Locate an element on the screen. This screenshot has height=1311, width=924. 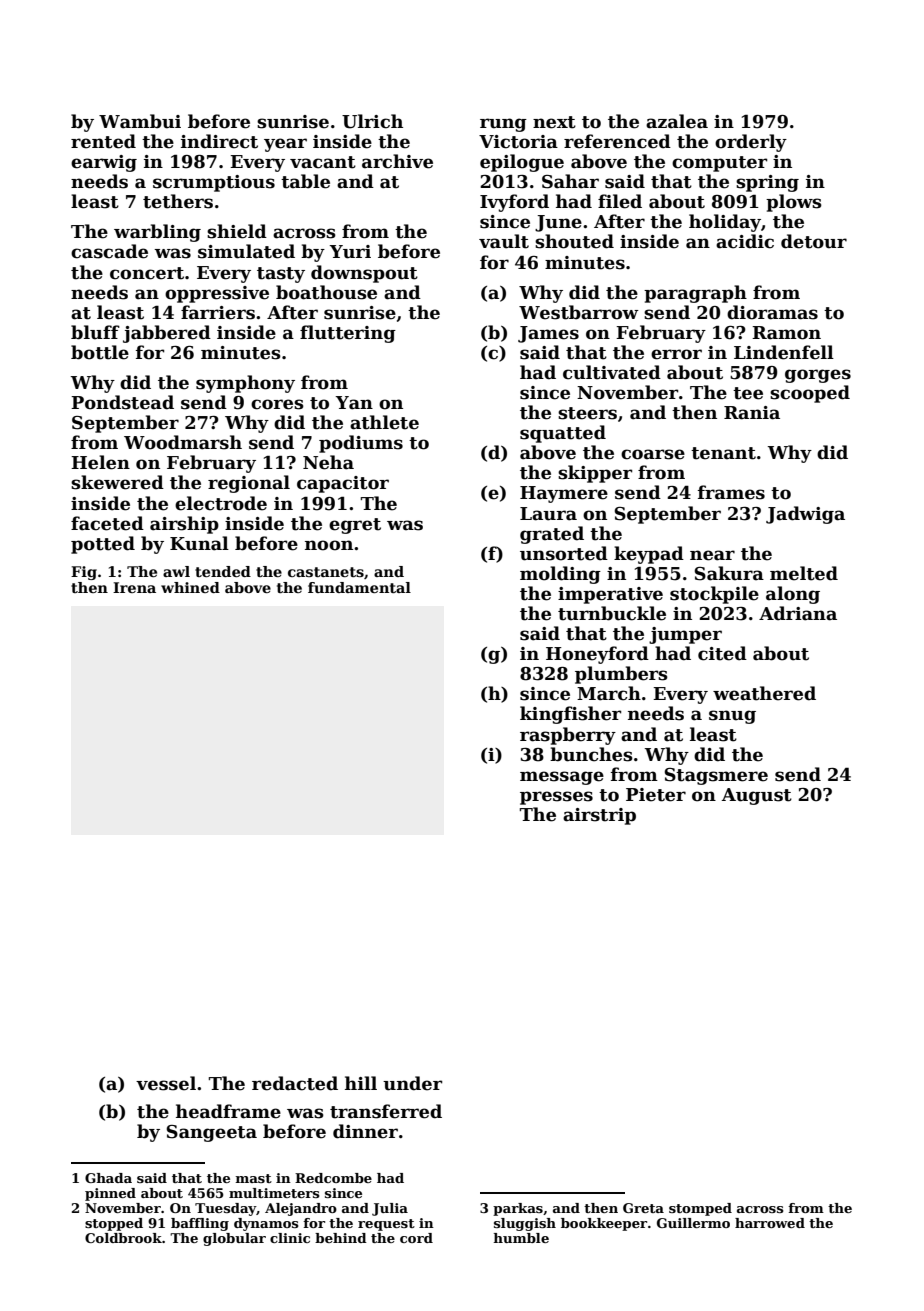
vault is located at coordinates (504, 241).
